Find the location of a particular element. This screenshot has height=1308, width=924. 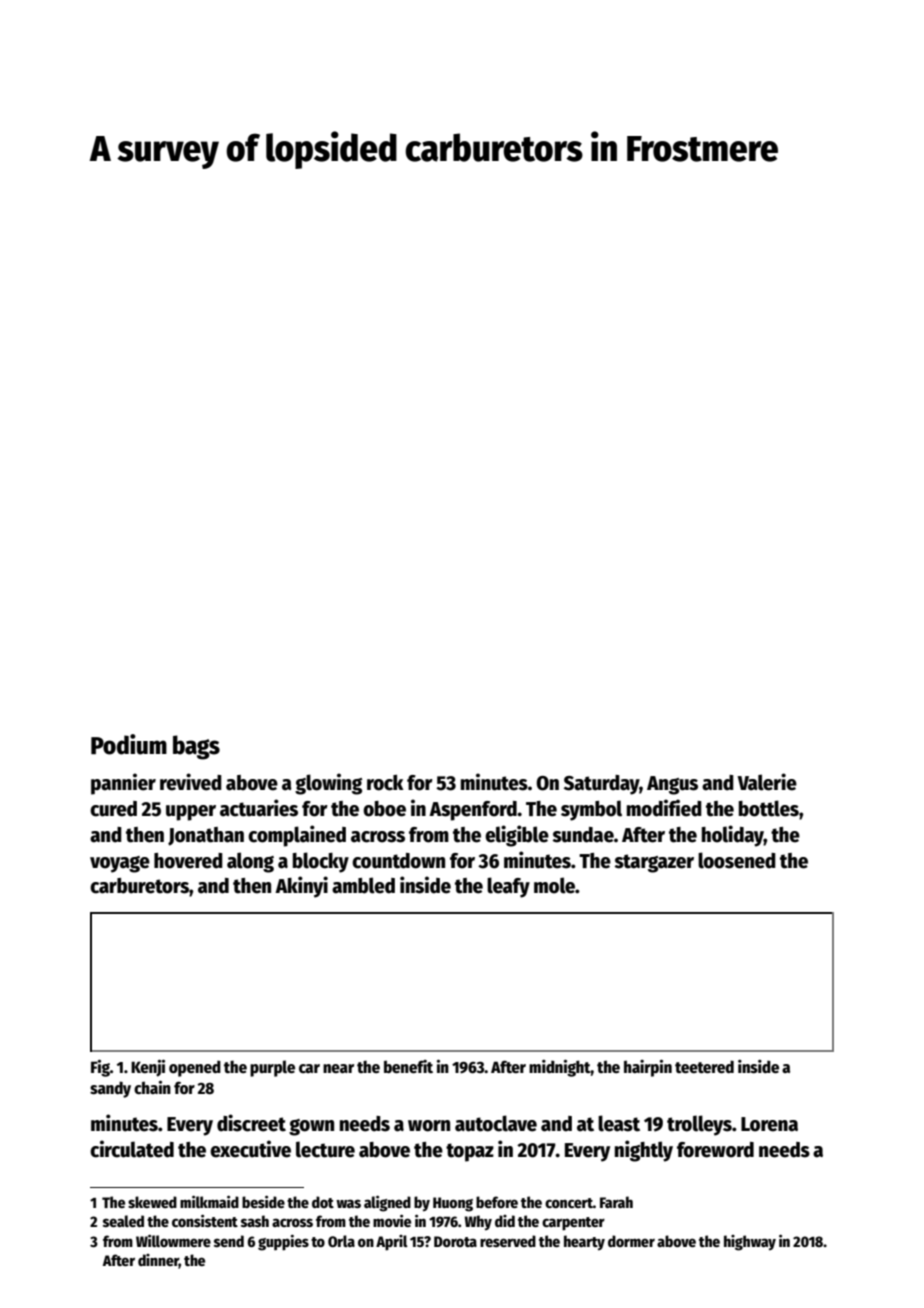

Valerie is located at coordinates (767, 782).
